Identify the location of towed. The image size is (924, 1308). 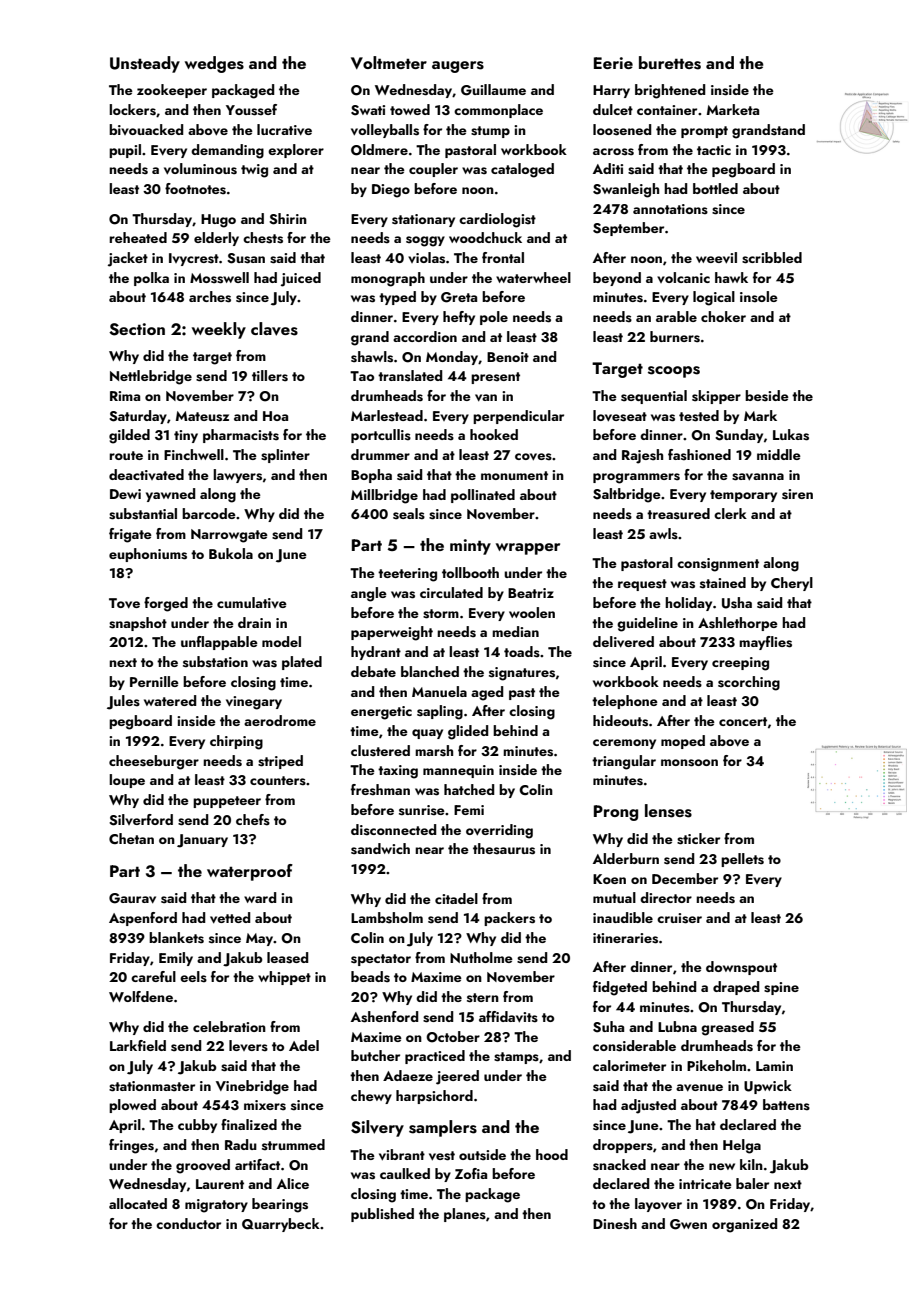
(410, 109).
